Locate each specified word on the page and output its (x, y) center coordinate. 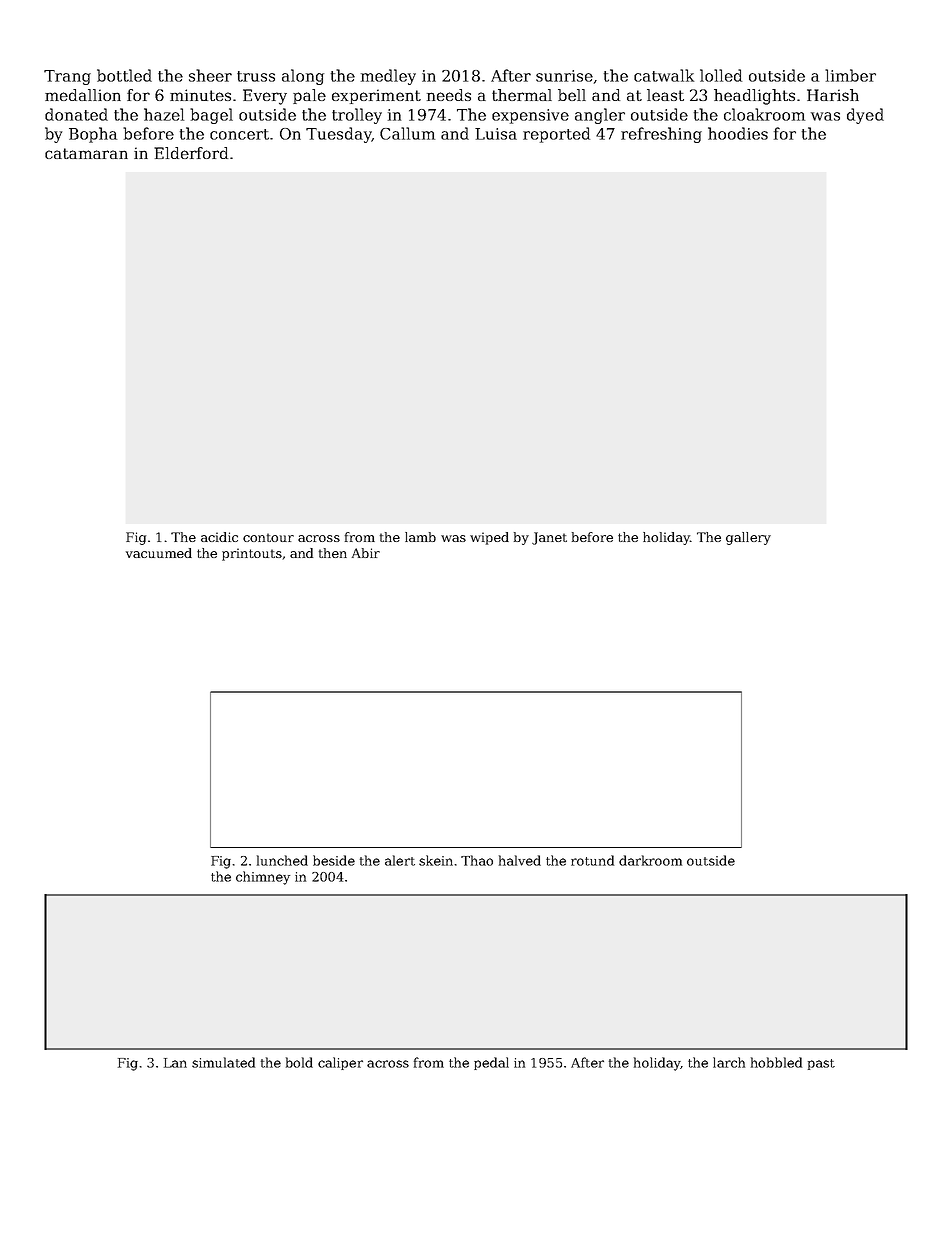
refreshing (661, 135)
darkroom (650, 860)
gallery (748, 538)
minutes (200, 95)
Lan (175, 1063)
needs (449, 95)
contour (268, 537)
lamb (420, 537)
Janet (549, 538)
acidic (219, 537)
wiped (489, 538)
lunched (282, 860)
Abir (366, 553)
